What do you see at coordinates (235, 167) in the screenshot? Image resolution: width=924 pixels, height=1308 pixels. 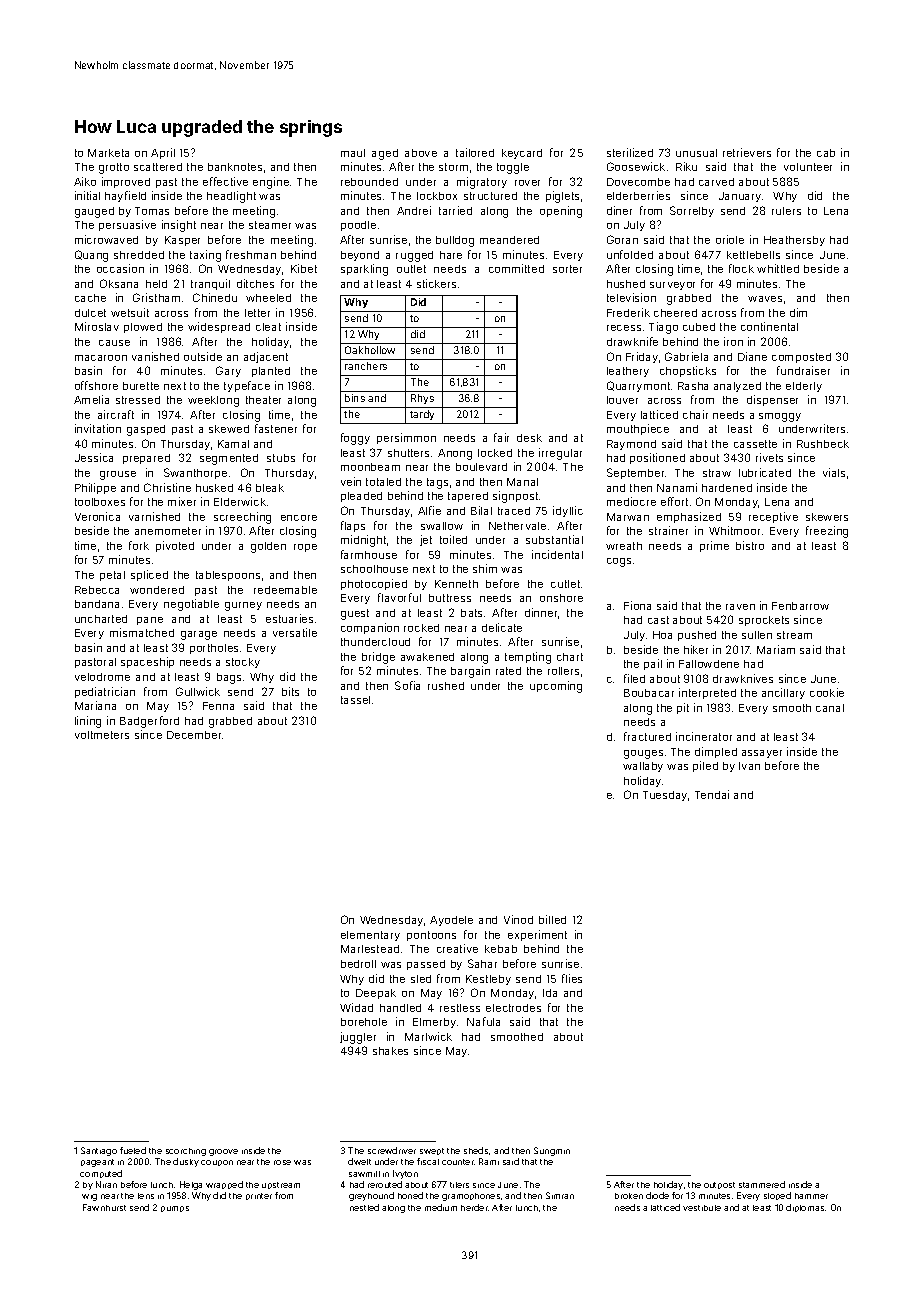 I see `banknotes` at bounding box center [235, 167].
